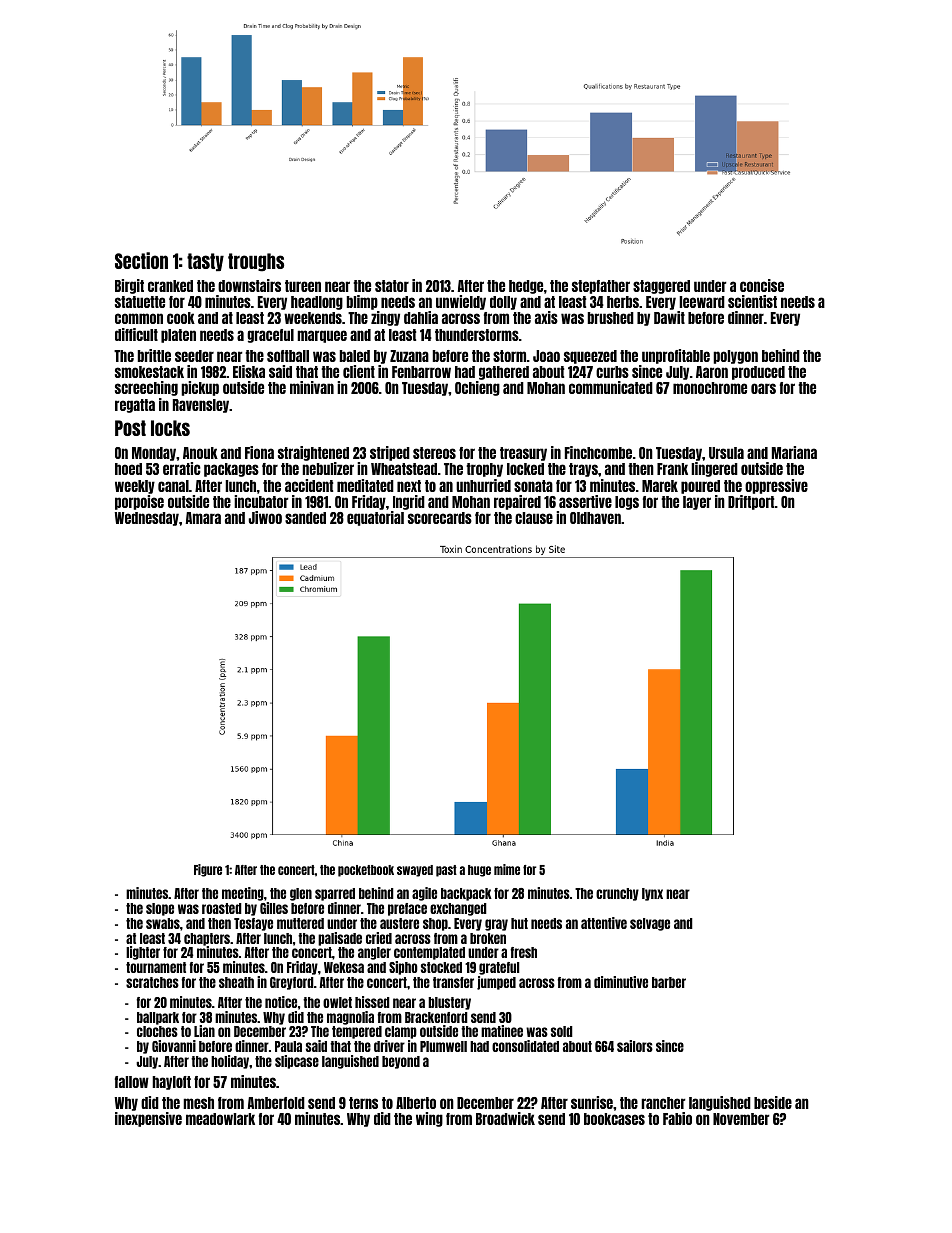 The image size is (952, 1233). Describe the element at coordinates (399, 923) in the document. I see `austere` at that location.
